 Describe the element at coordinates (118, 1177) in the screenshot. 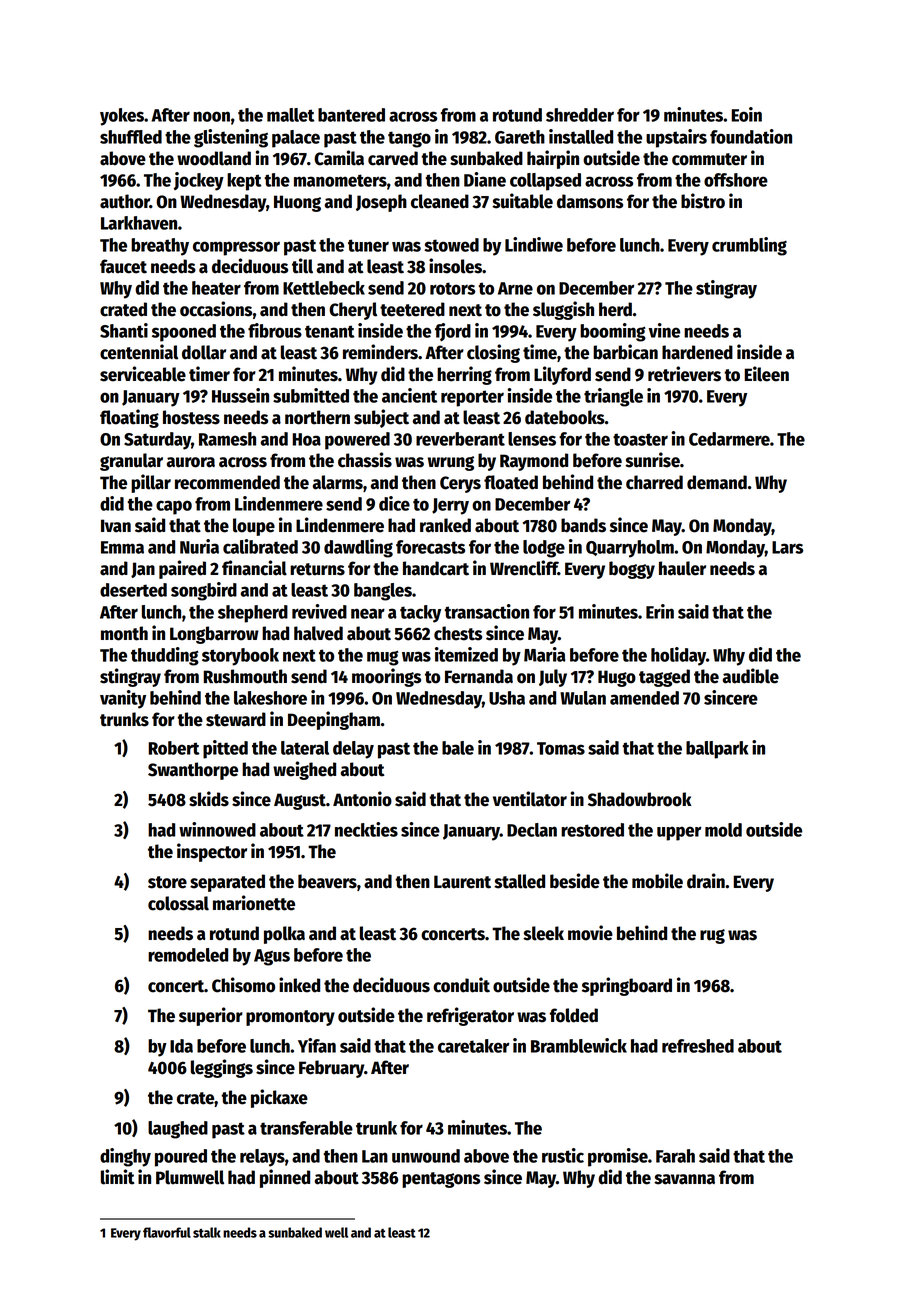

I see `limit` at that location.
